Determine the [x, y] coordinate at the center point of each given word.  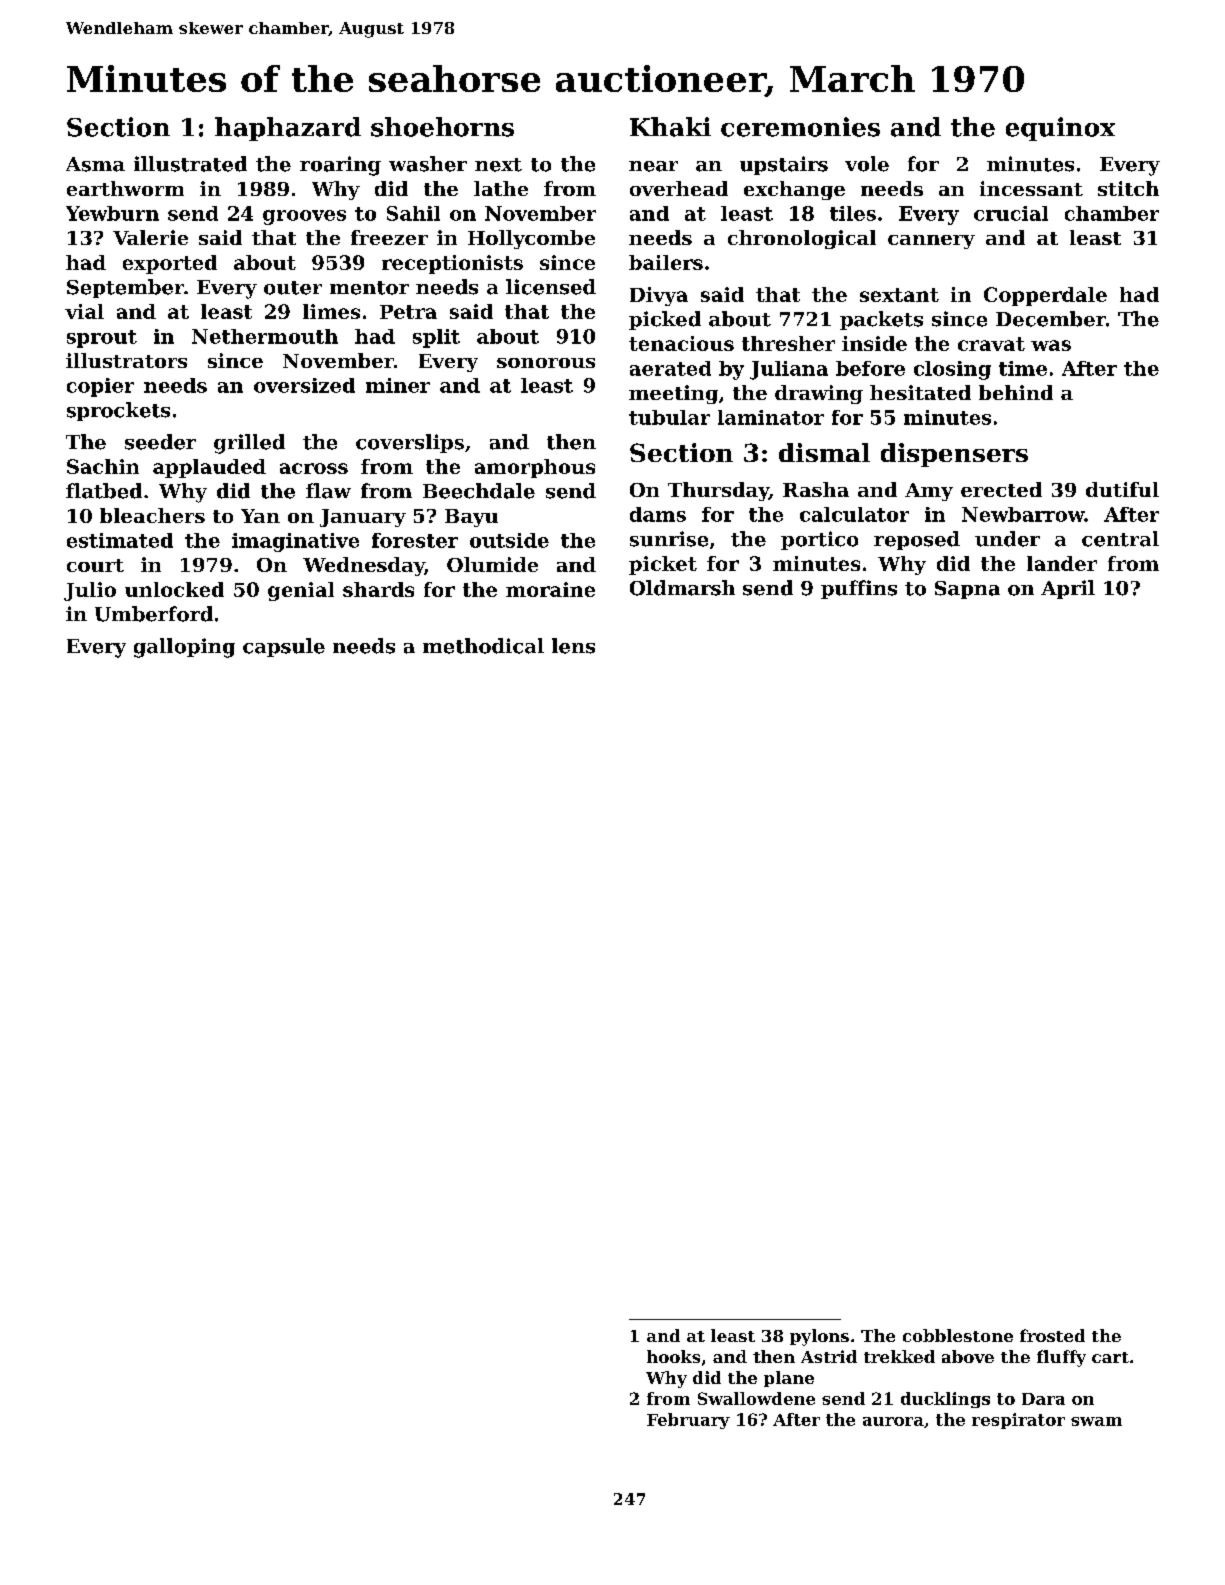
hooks [673, 1356]
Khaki [670, 127]
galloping [184, 648]
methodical [483, 646]
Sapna [967, 590]
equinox [1060, 129]
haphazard [288, 129]
